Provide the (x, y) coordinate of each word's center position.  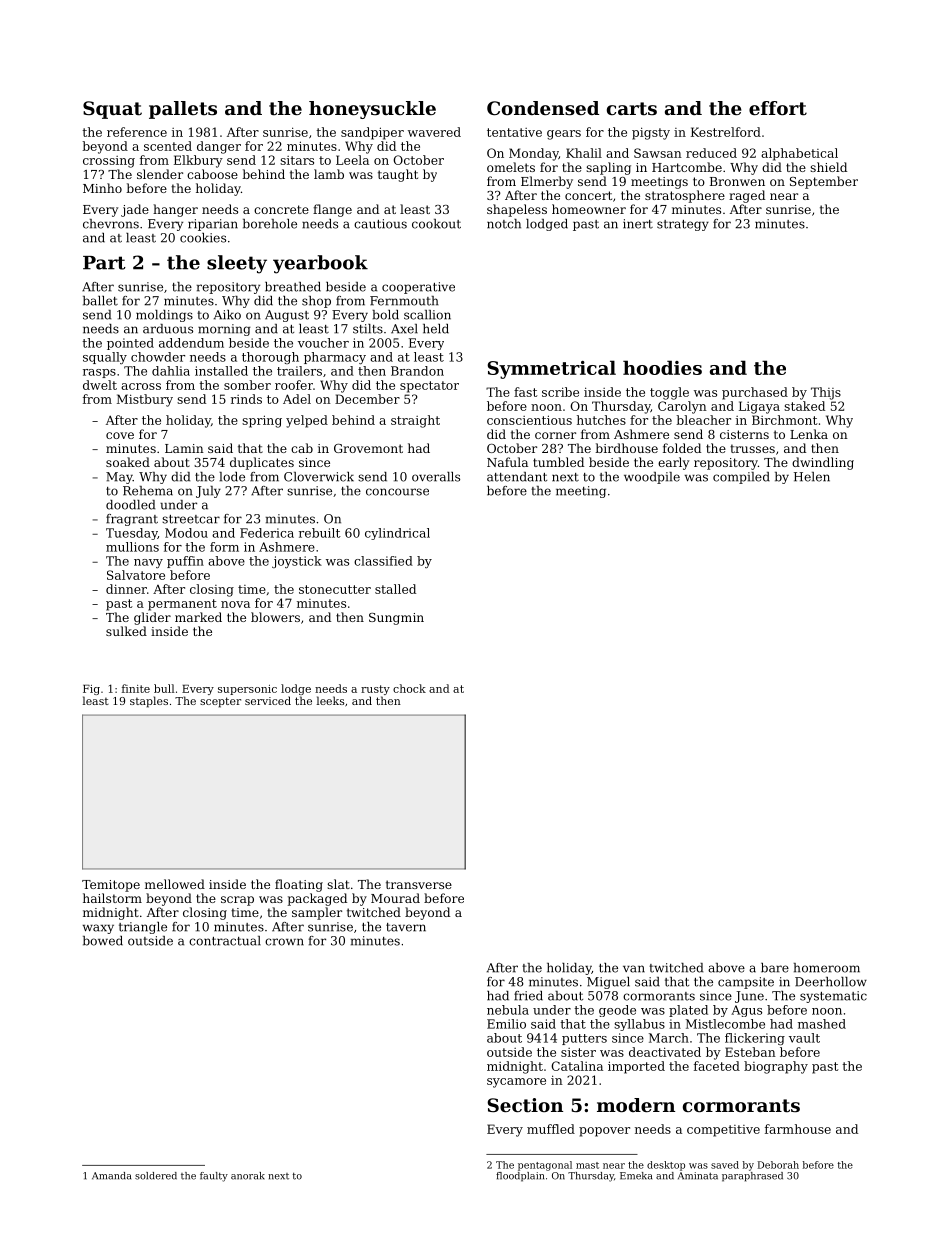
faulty (214, 1177)
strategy (683, 225)
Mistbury (145, 400)
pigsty (651, 133)
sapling (608, 168)
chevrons (111, 224)
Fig (91, 690)
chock (409, 688)
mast (587, 1165)
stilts (368, 329)
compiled (741, 478)
